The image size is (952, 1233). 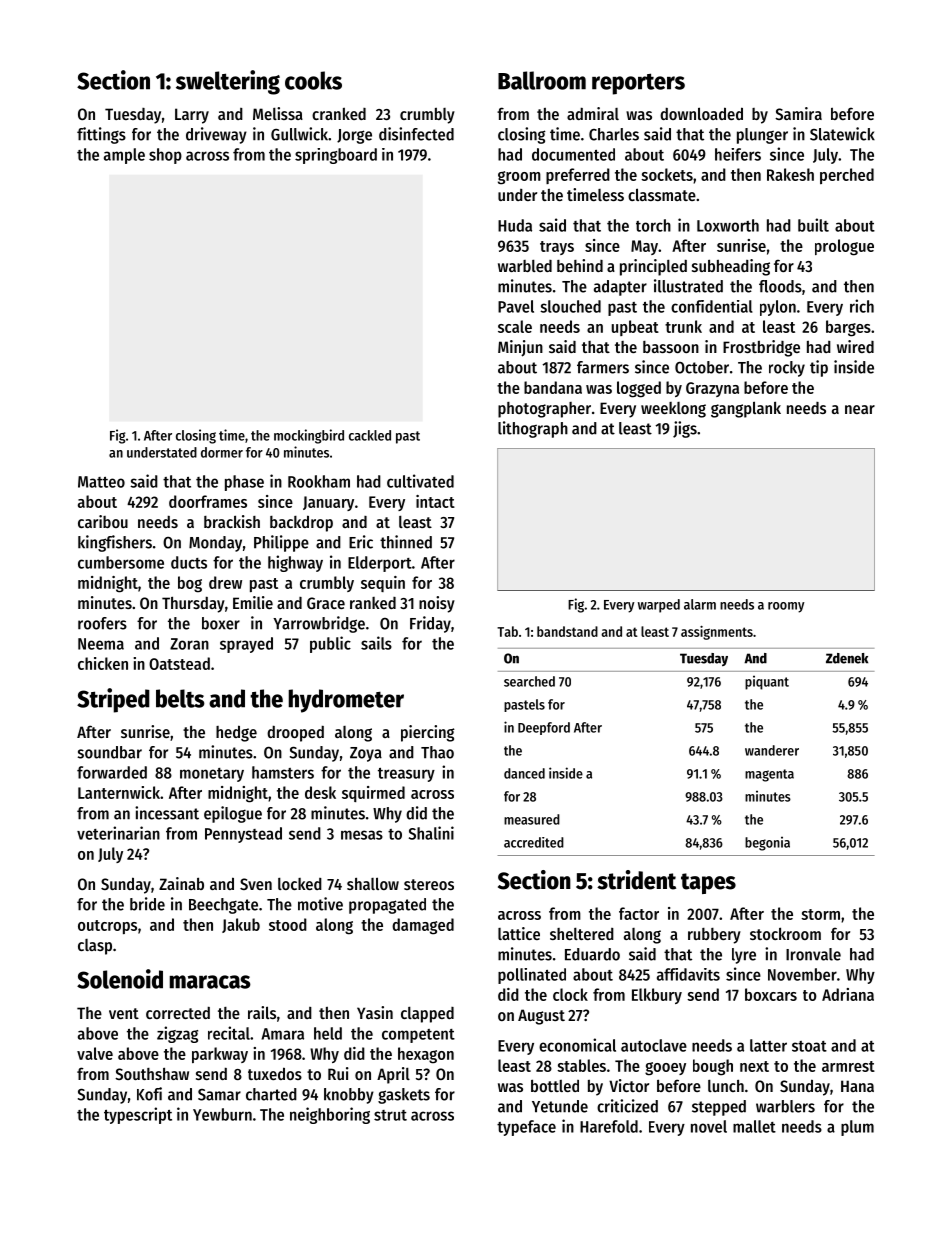 What do you see at coordinates (192, 116) in the page?
I see `Larry` at bounding box center [192, 116].
